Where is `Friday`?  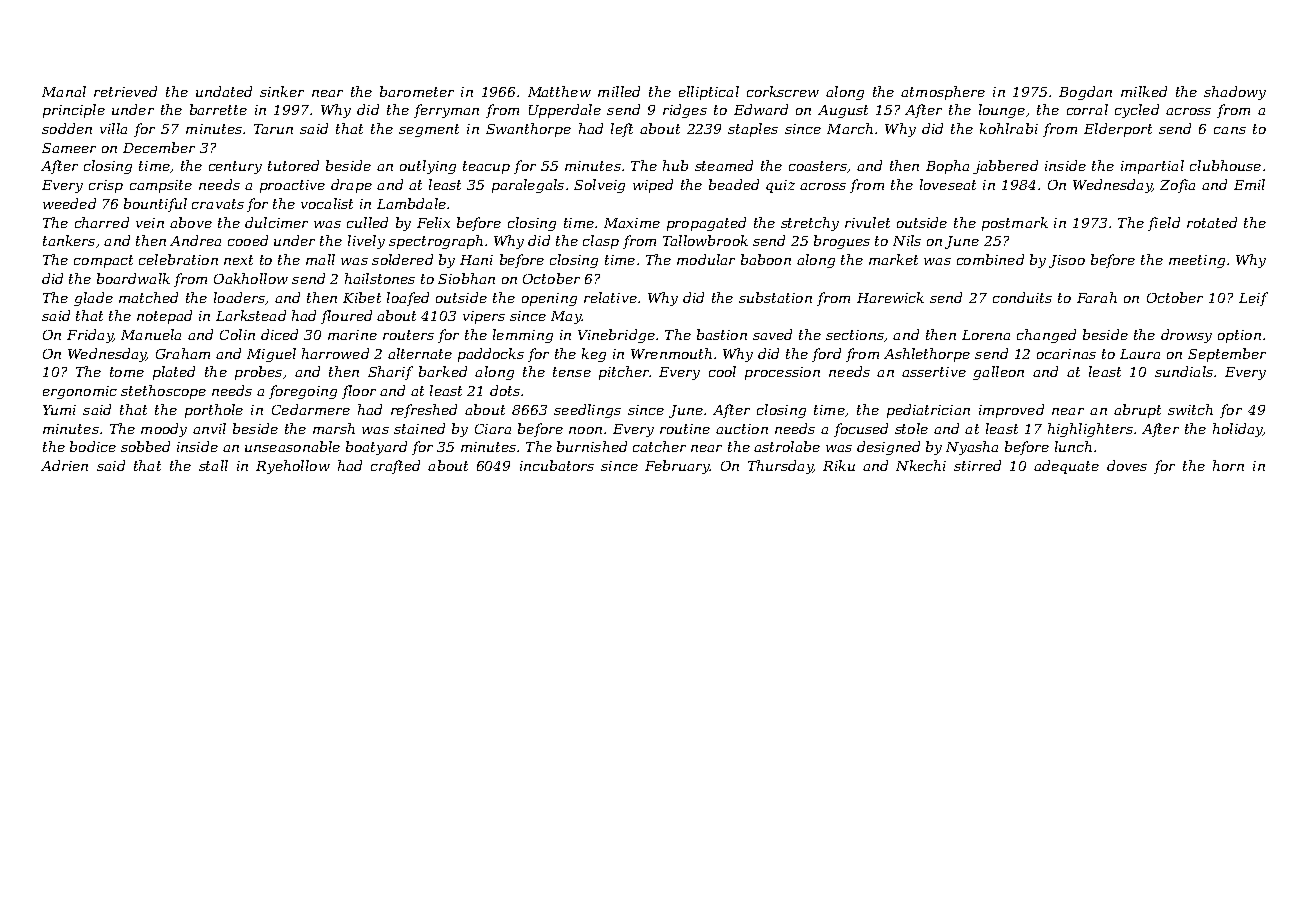 Friday is located at coordinates (90, 336).
